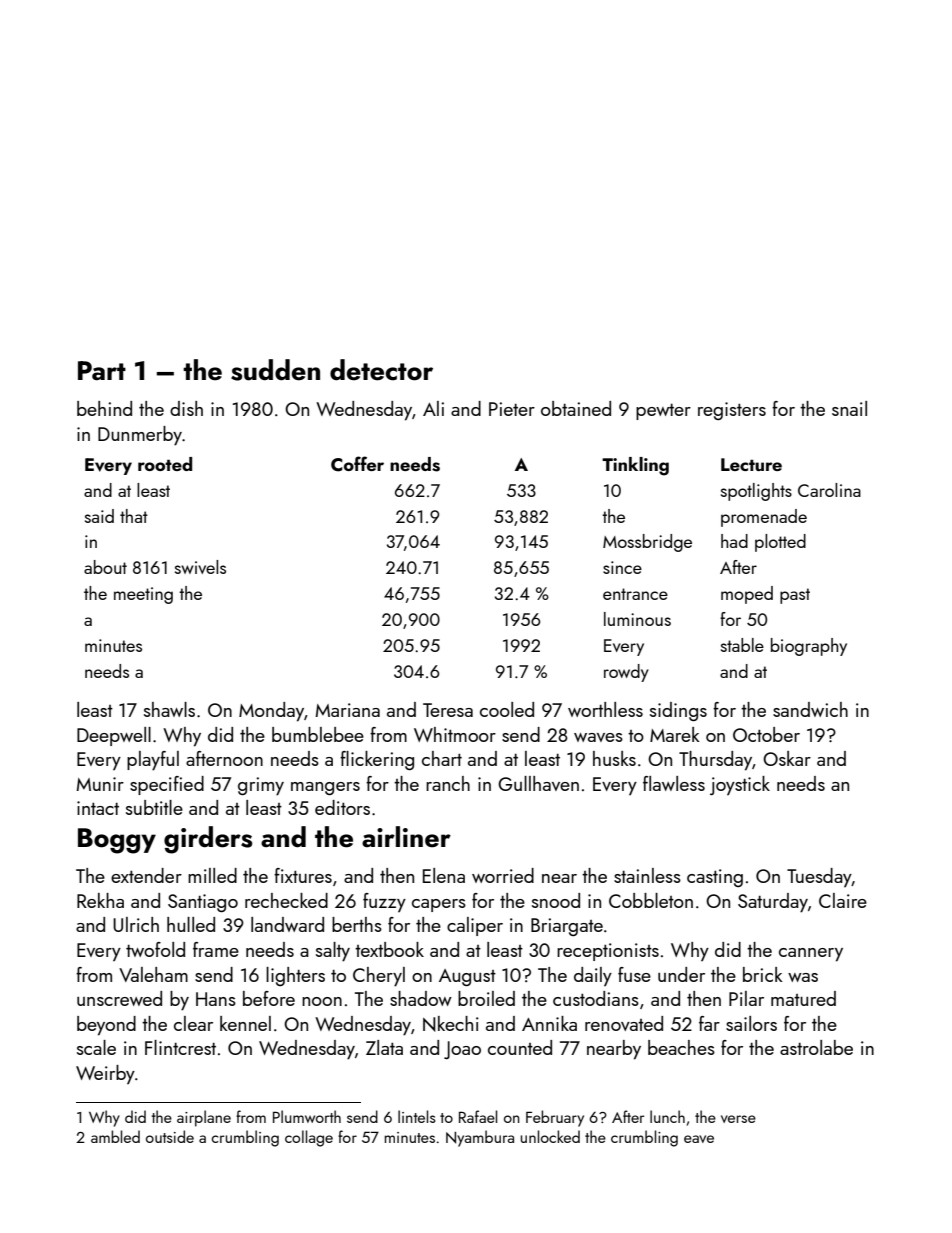  I want to click on eave, so click(699, 1139).
